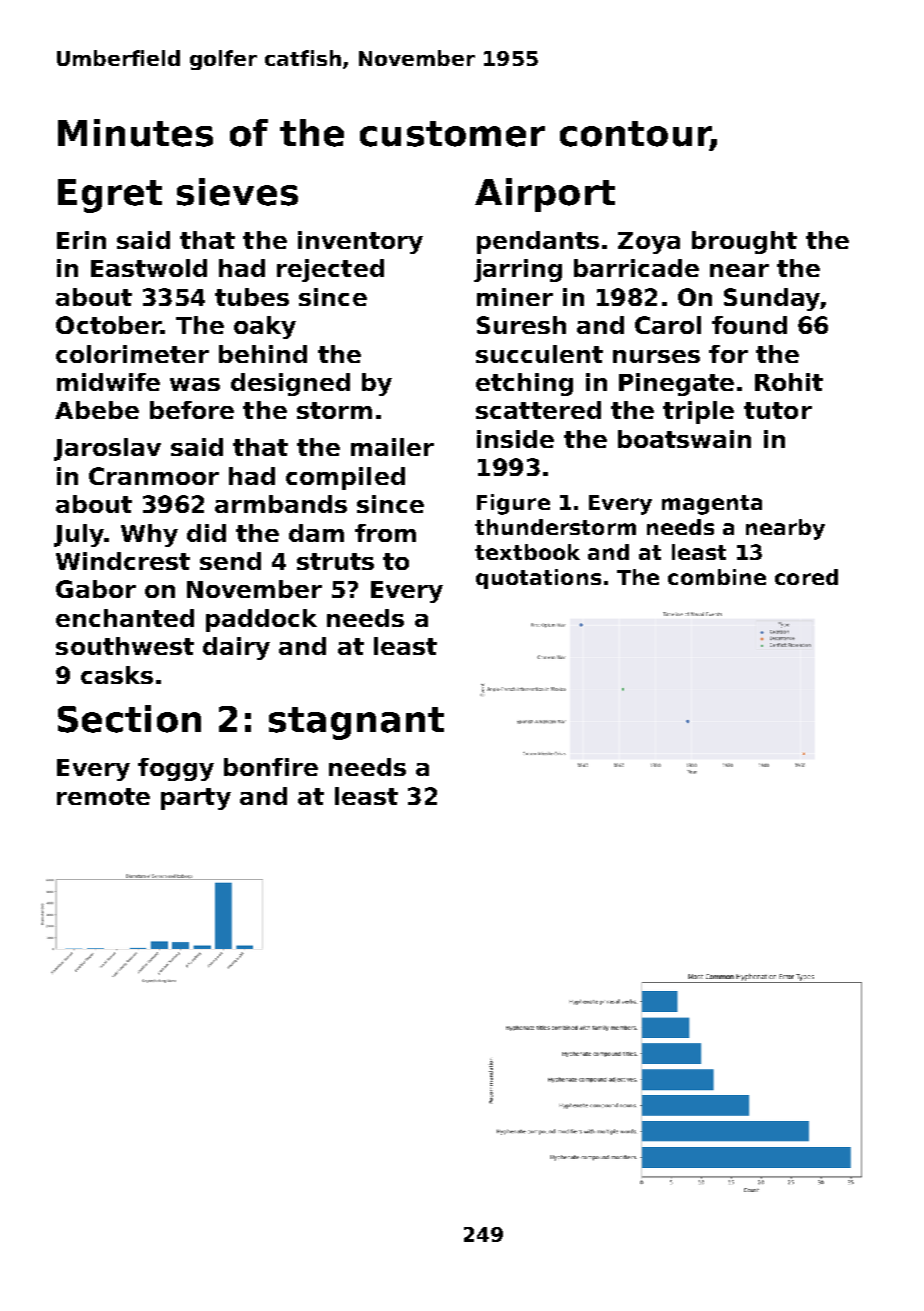 The image size is (924, 1311). I want to click on before, so click(192, 410).
